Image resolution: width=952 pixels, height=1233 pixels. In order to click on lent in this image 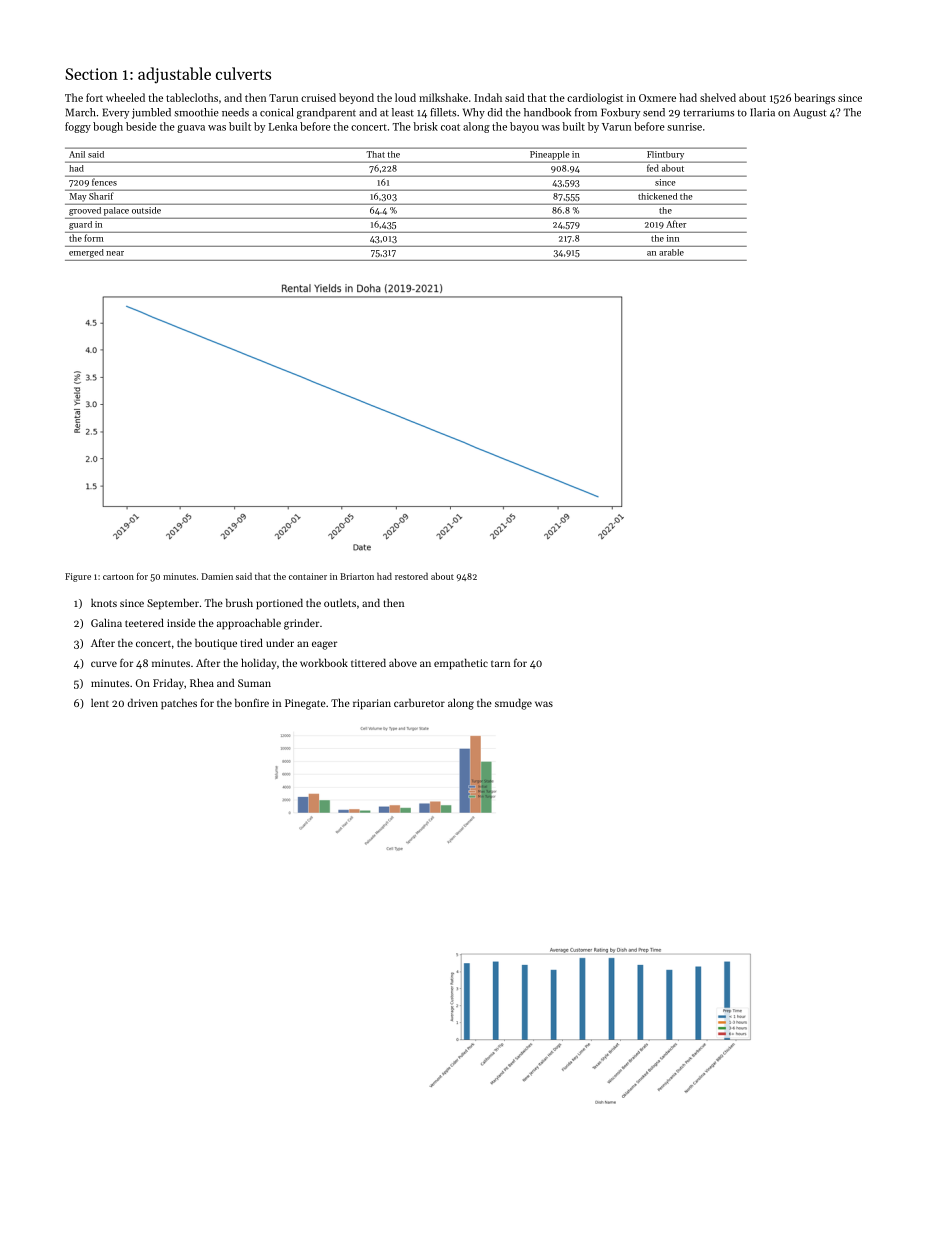, I will do `click(100, 702)`.
